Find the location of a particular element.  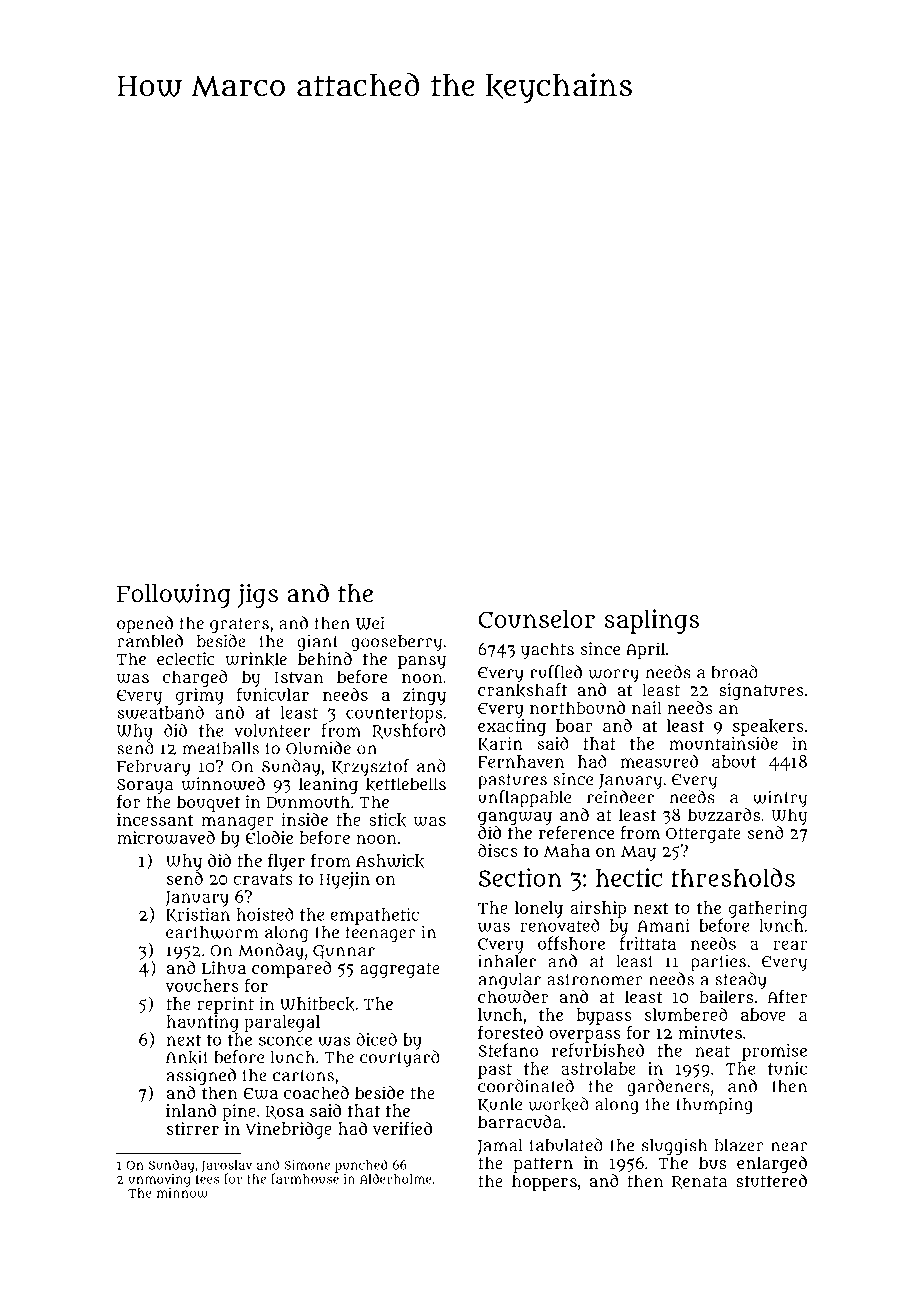

saplings is located at coordinates (652, 621).
